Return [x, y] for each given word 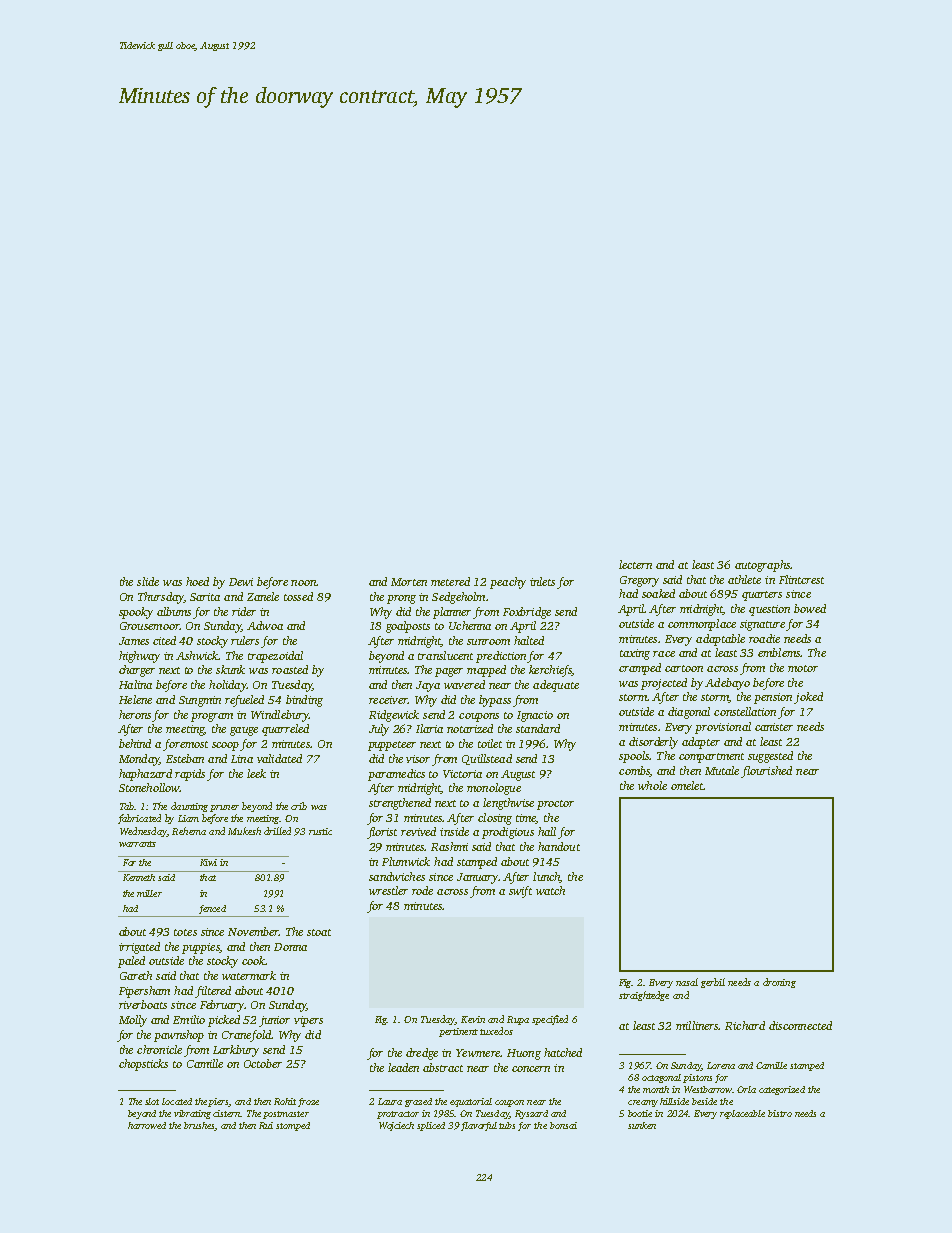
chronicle [159, 1049]
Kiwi [208, 862]
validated [279, 758]
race [664, 654]
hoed [197, 581]
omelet [687, 785]
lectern [635, 564]
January [477, 878]
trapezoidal [275, 657]
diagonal [689, 713]
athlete [744, 579]
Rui [266, 1125]
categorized [782, 1090]
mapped [486, 671]
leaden [403, 1067]
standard [538, 728]
